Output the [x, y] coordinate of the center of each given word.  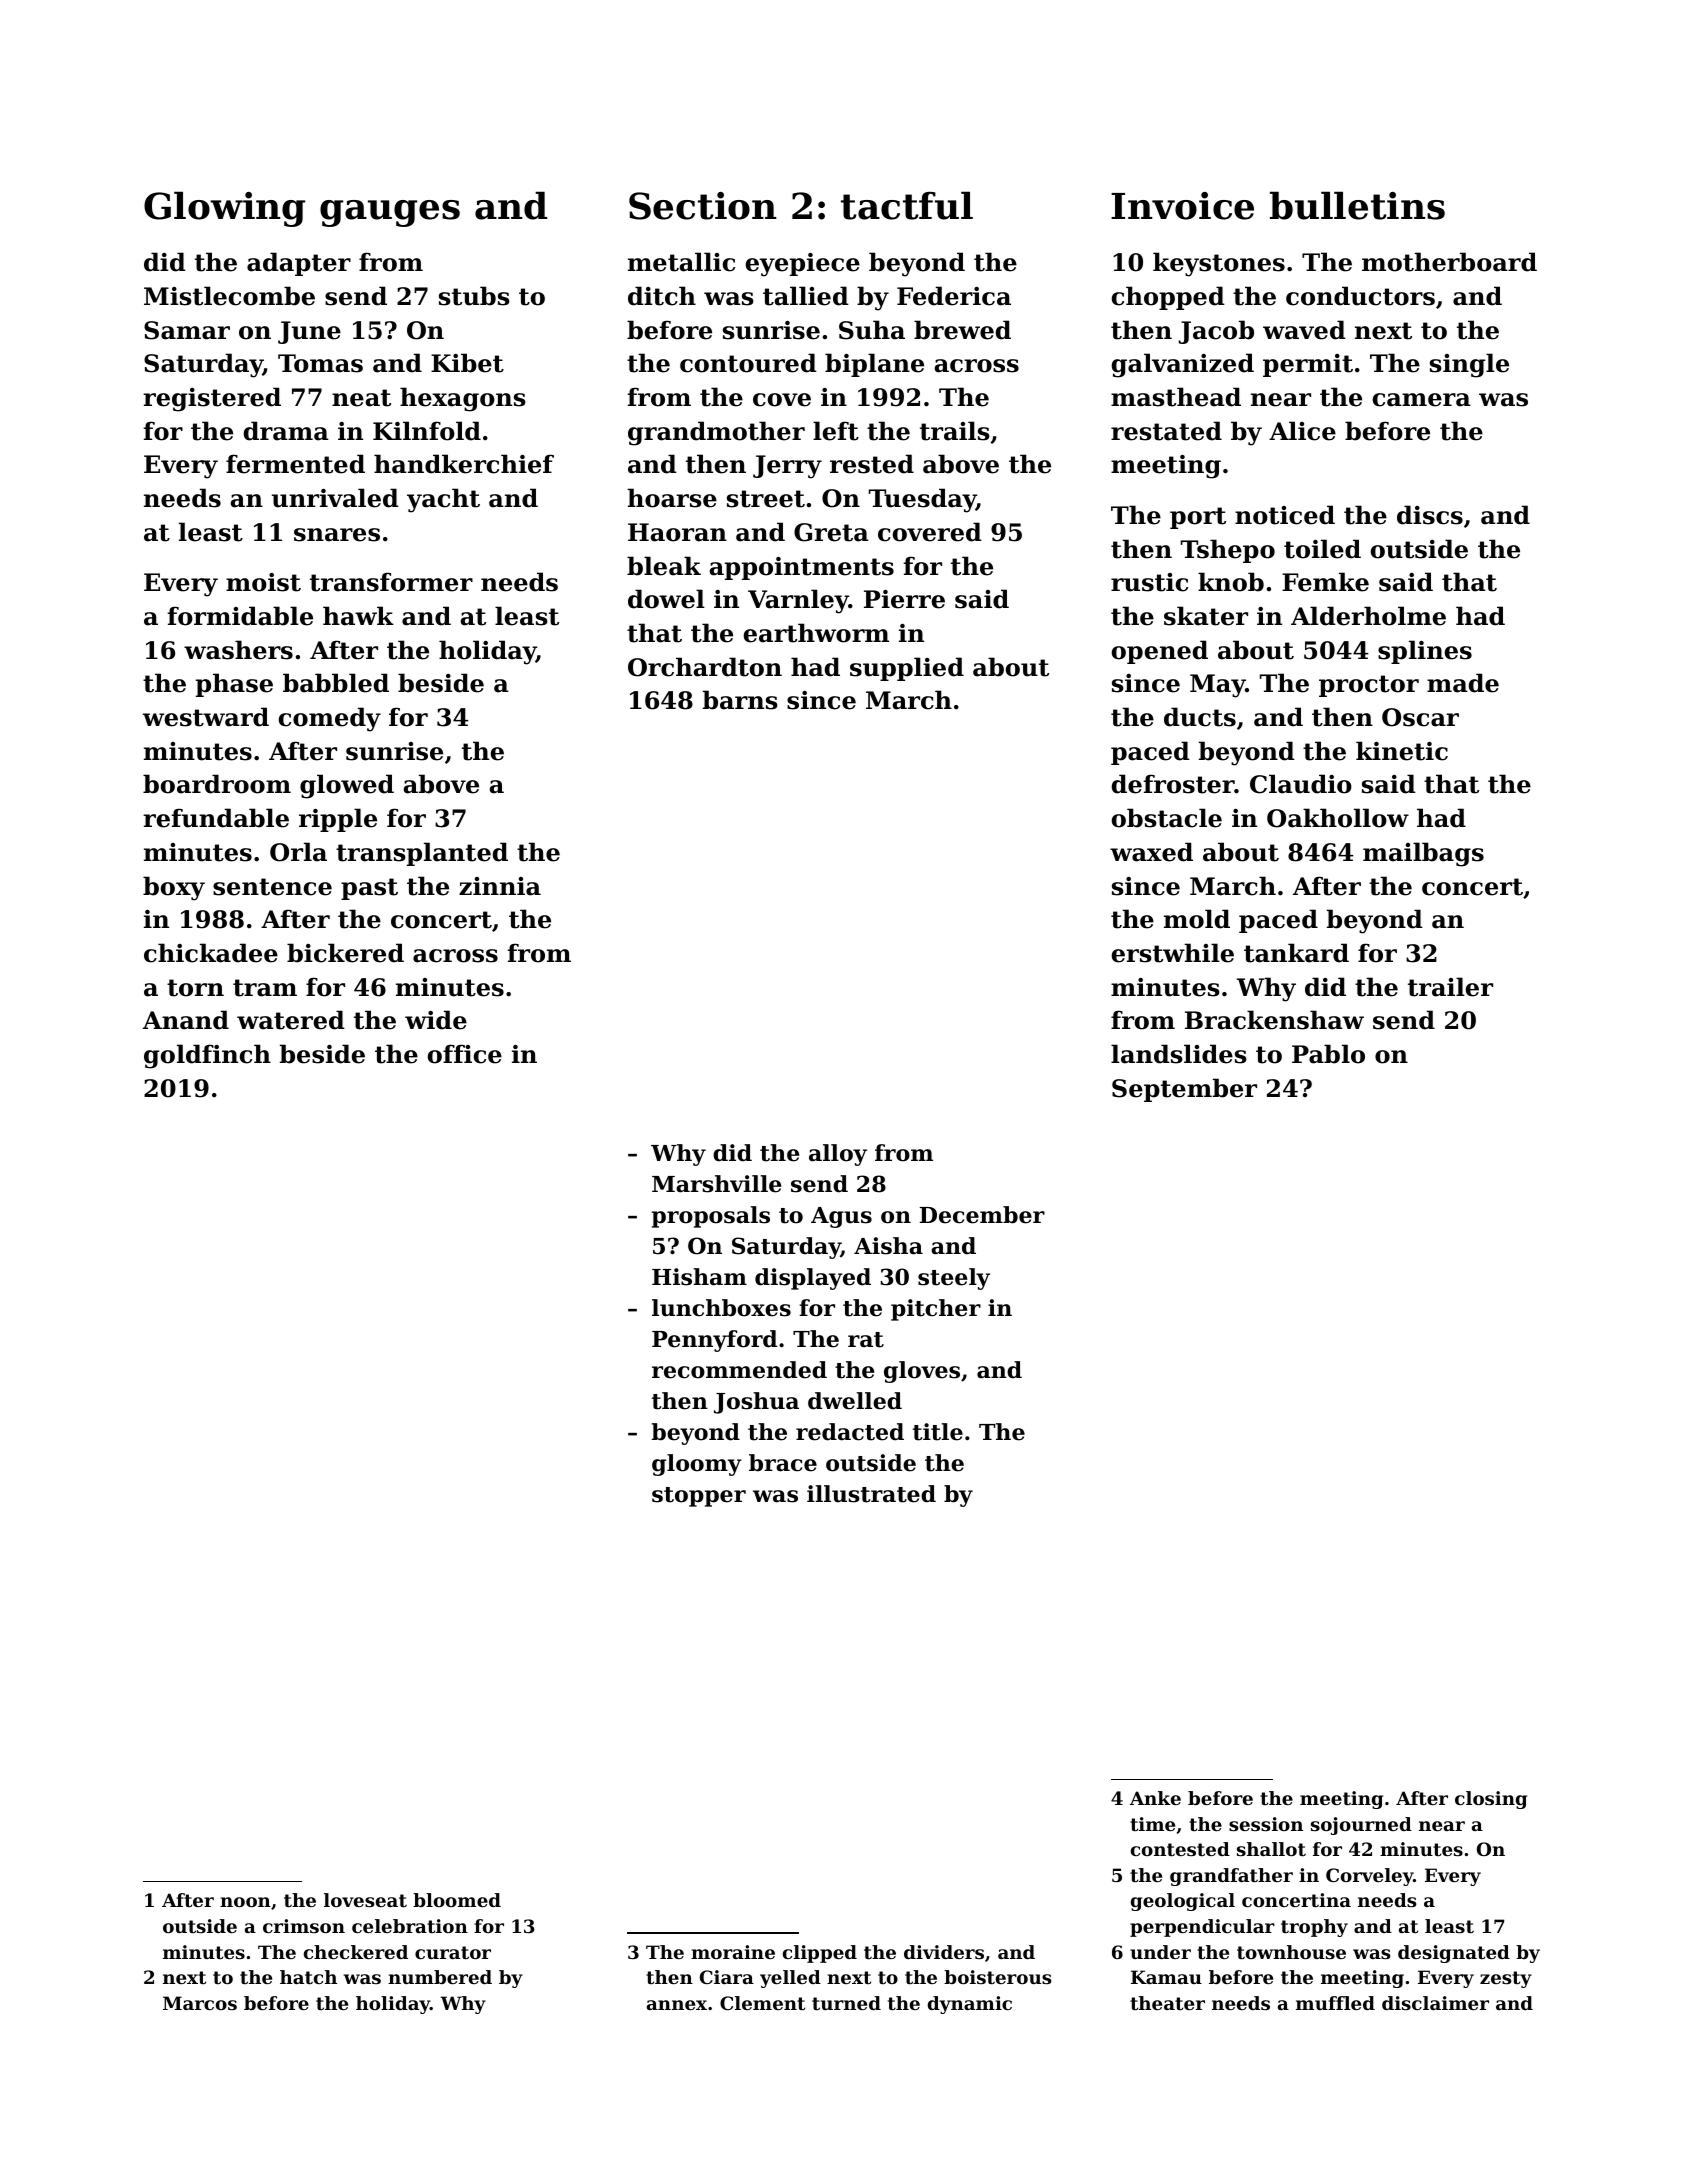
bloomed [457, 1900]
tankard [1296, 953]
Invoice [1182, 206]
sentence [272, 887]
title [938, 1432]
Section [703, 206]
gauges [390, 213]
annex [677, 2005]
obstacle [1167, 818]
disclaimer [1435, 2003]
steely [954, 1279]
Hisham [699, 1277]
